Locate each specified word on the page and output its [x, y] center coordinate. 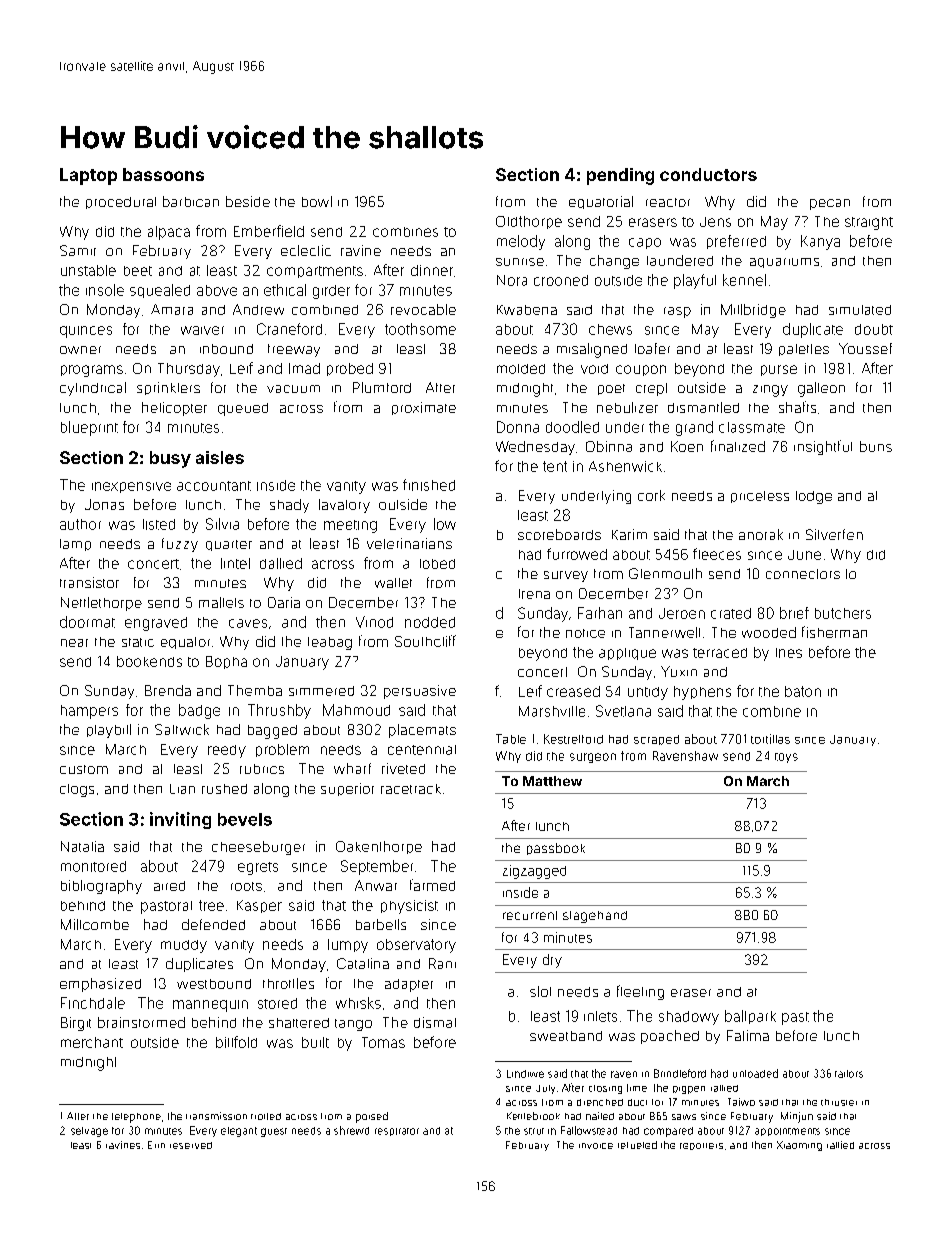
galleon [821, 389]
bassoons [163, 174]
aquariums [784, 263]
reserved [191, 1145]
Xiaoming [799, 1146]
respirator [397, 1132]
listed [159, 524]
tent [555, 466]
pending [620, 176]
